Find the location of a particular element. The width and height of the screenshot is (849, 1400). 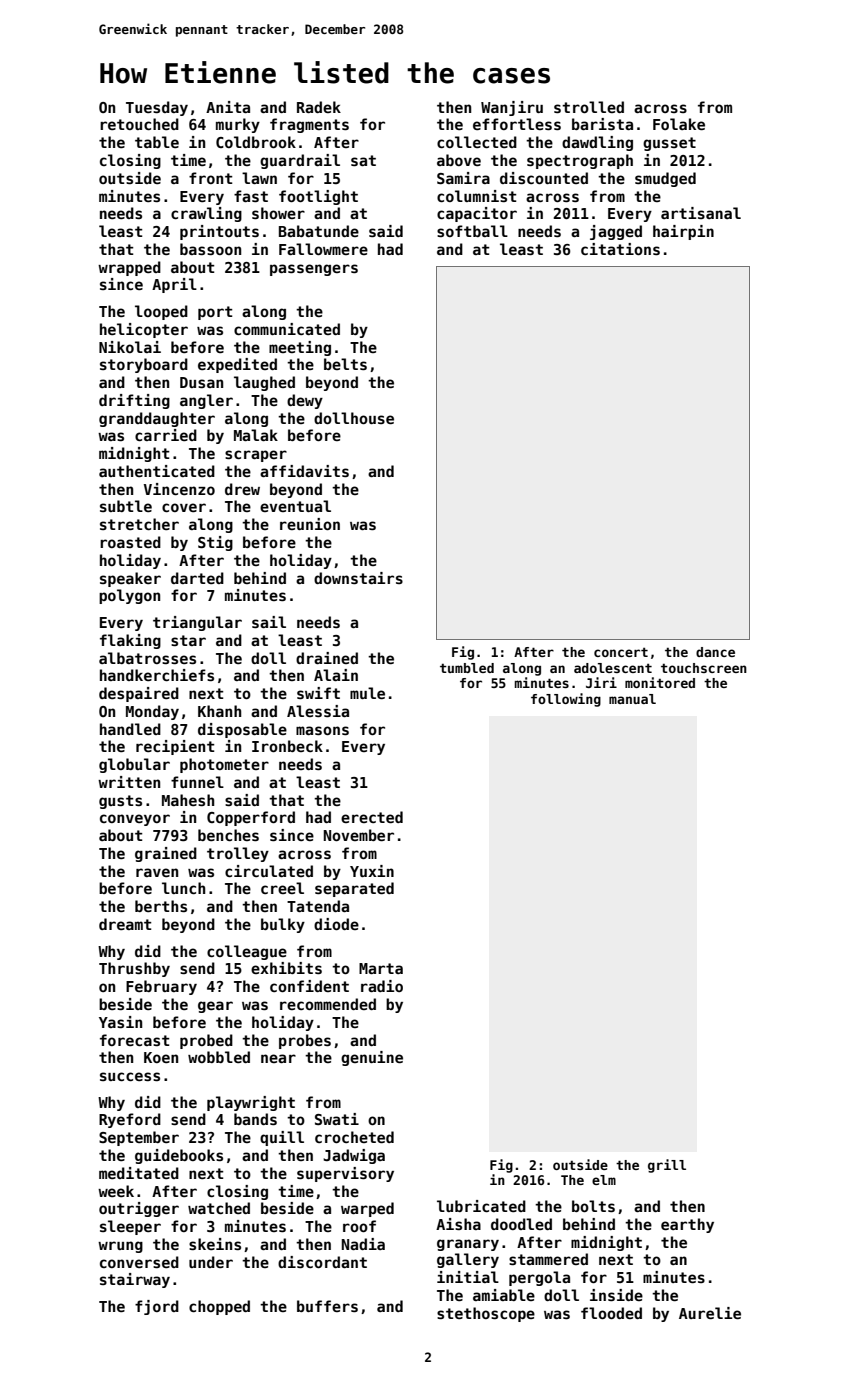

grill is located at coordinates (667, 1166).
